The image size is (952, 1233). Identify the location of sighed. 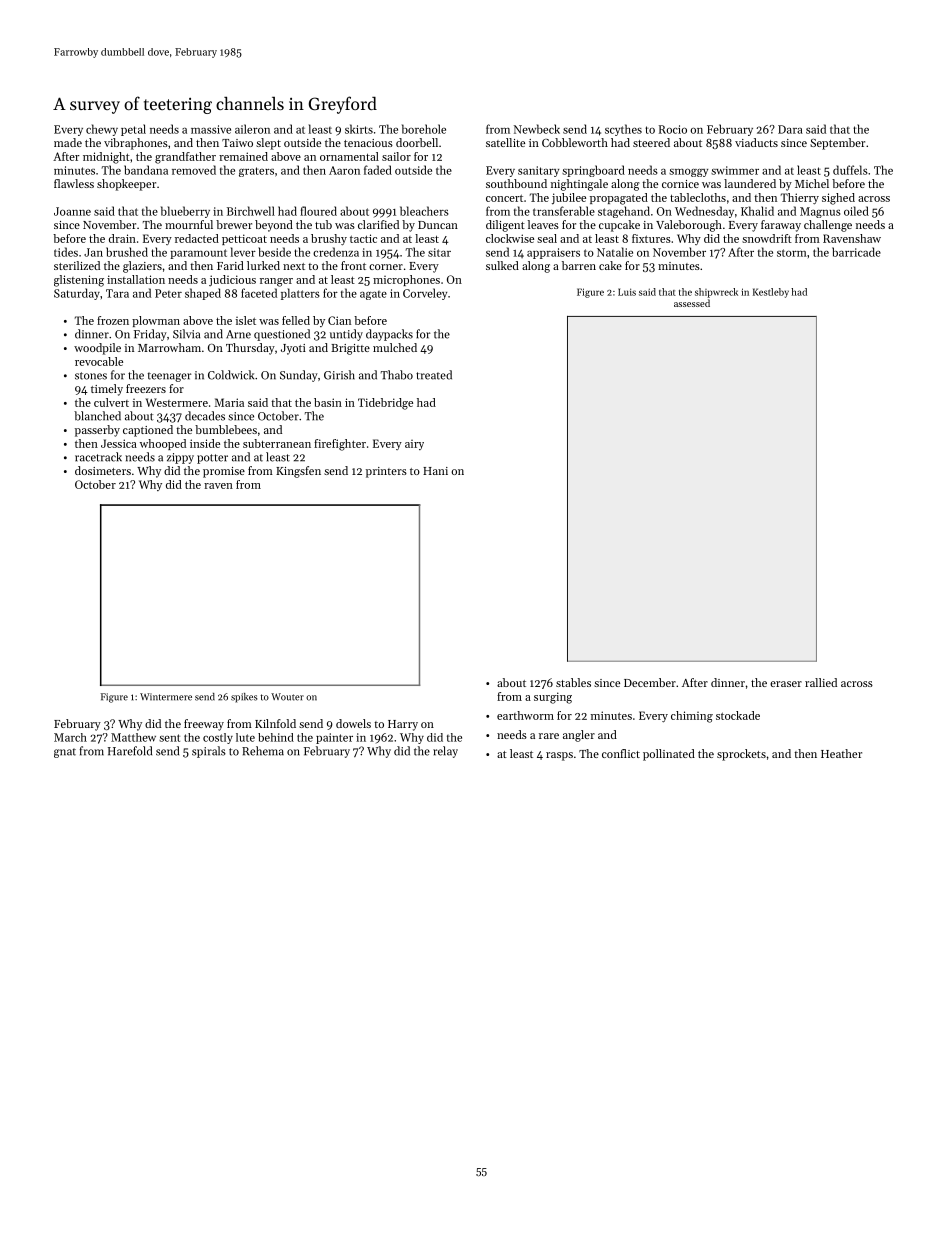
(838, 199).
